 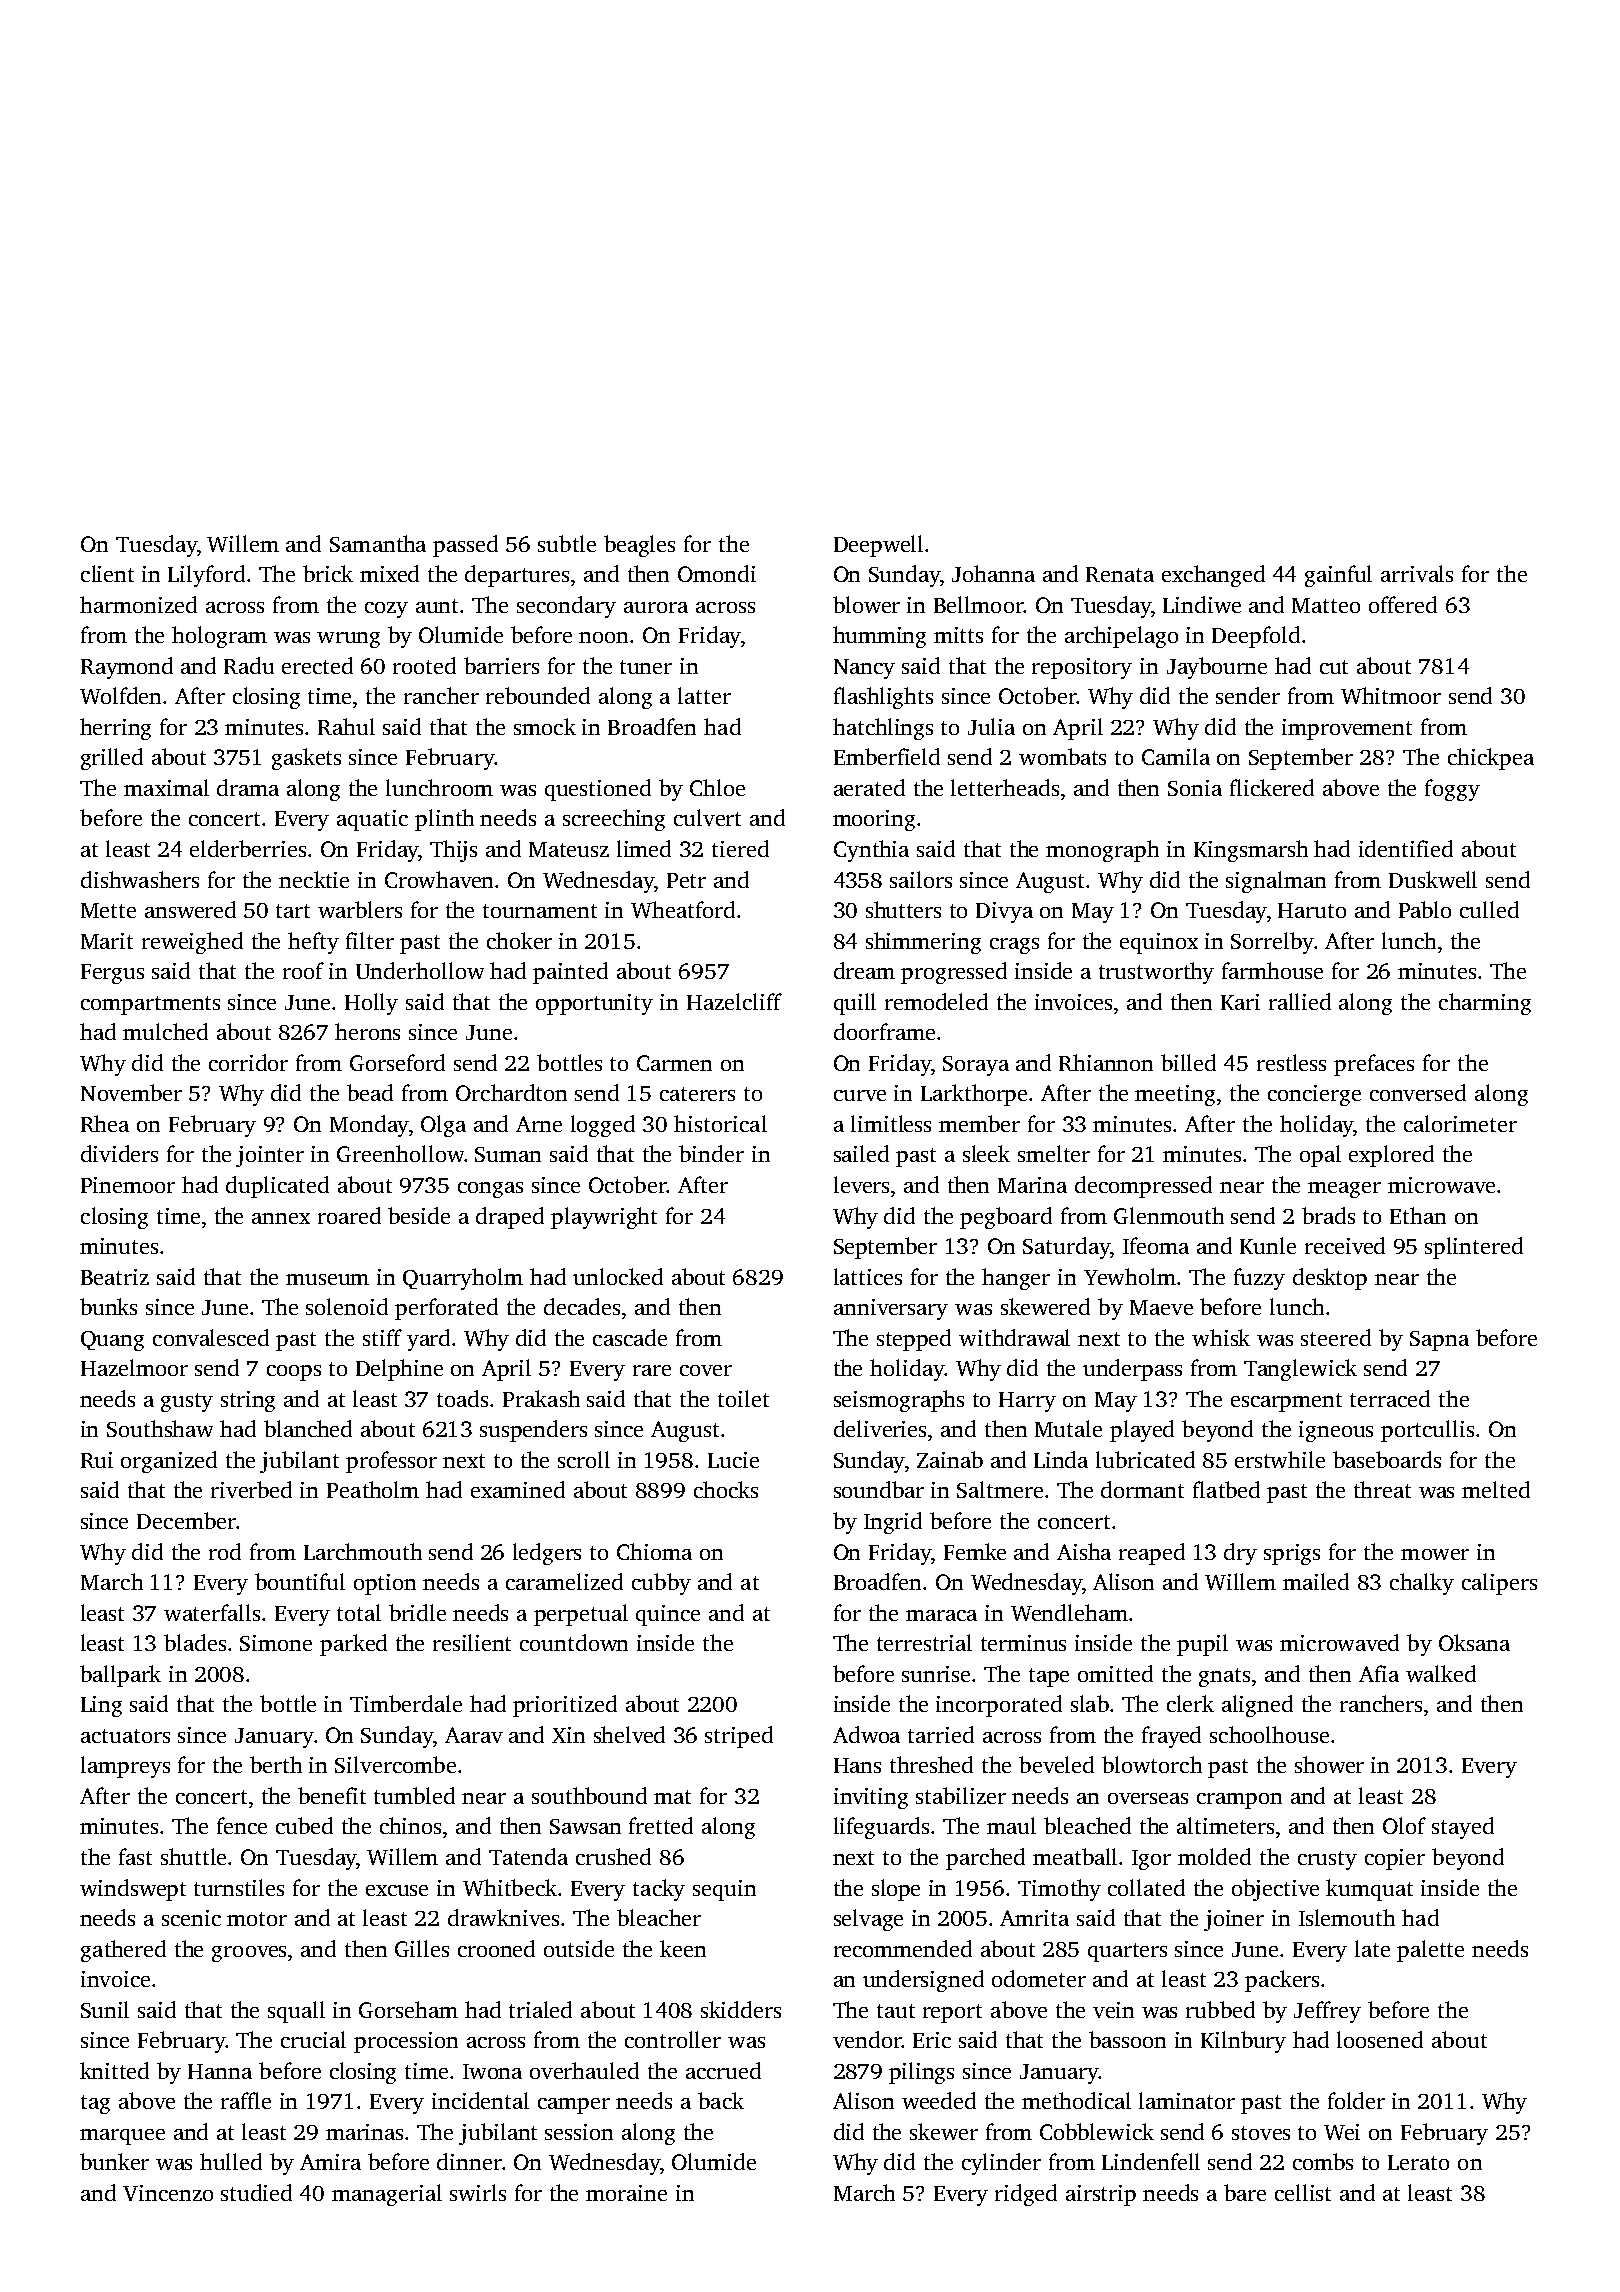 What do you see at coordinates (1027, 1402) in the screenshot?
I see `Harry` at bounding box center [1027, 1402].
